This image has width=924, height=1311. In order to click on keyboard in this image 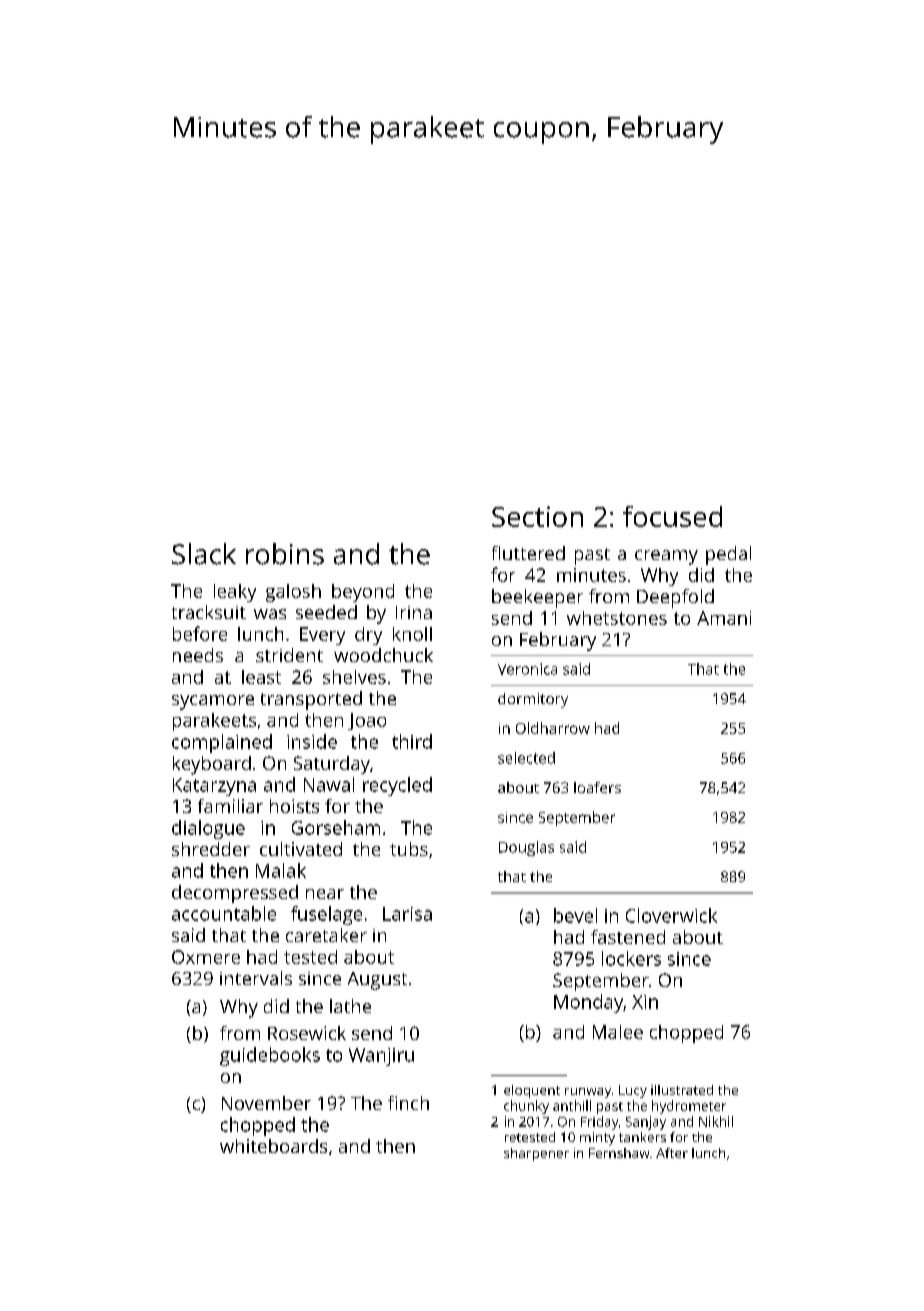, I will do `click(212, 765)`.
